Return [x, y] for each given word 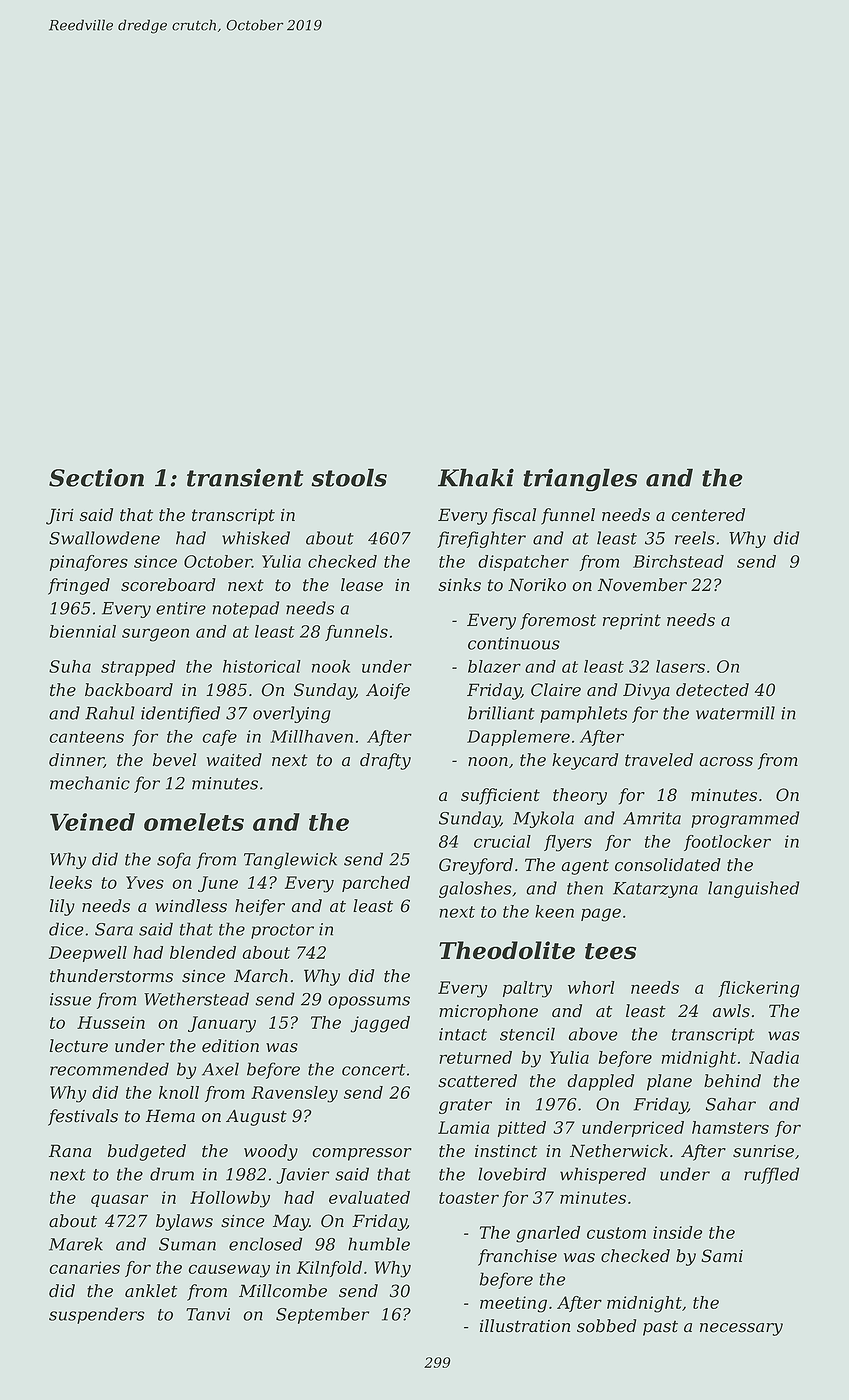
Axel [220, 1069]
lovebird [512, 1174]
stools [349, 477]
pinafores [89, 563]
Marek [76, 1244]
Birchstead [678, 561]
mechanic [90, 783]
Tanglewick [290, 860]
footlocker [727, 843]
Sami [722, 1256]
